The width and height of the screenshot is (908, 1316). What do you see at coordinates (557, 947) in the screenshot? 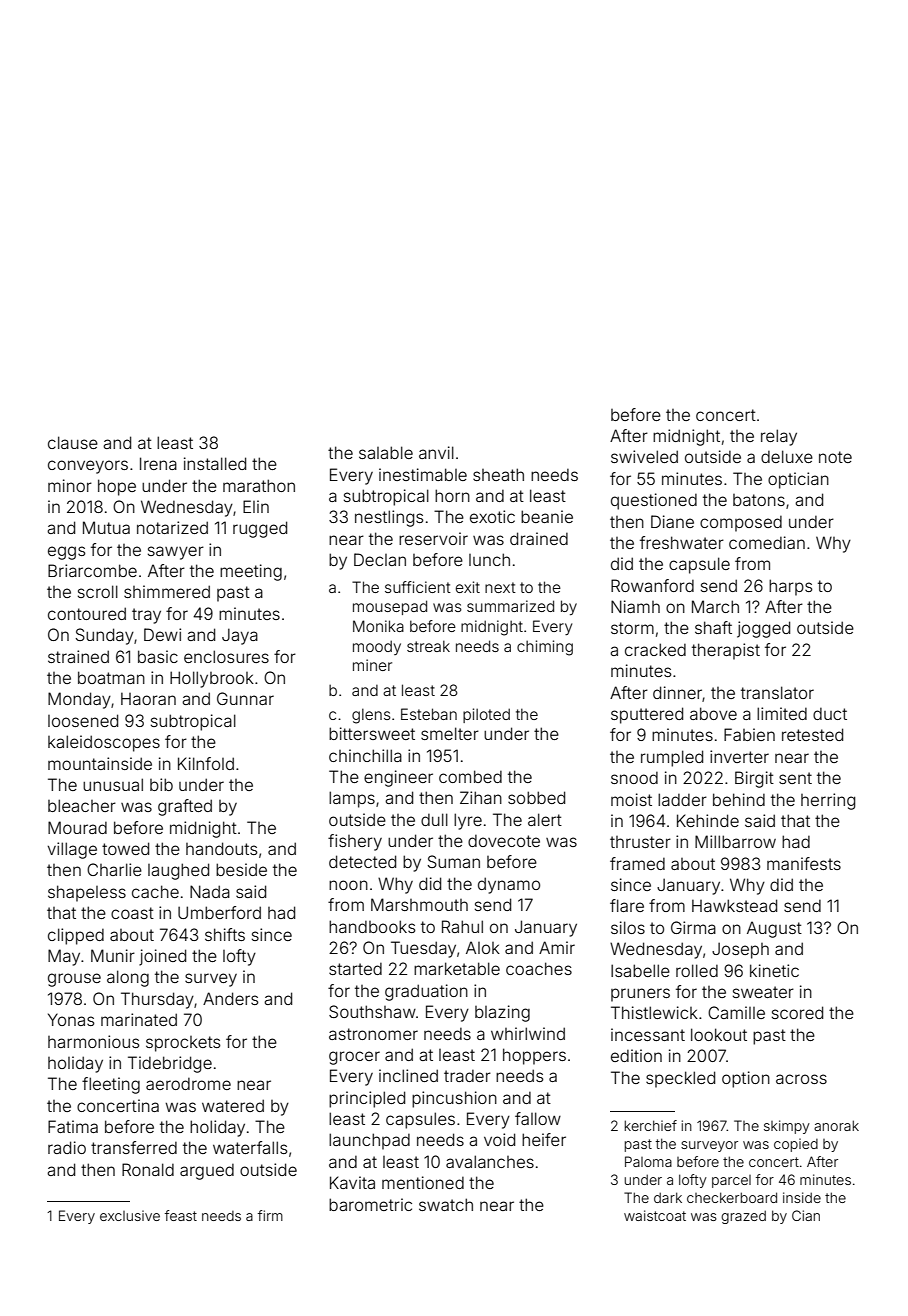
I see `Amir` at bounding box center [557, 947].
